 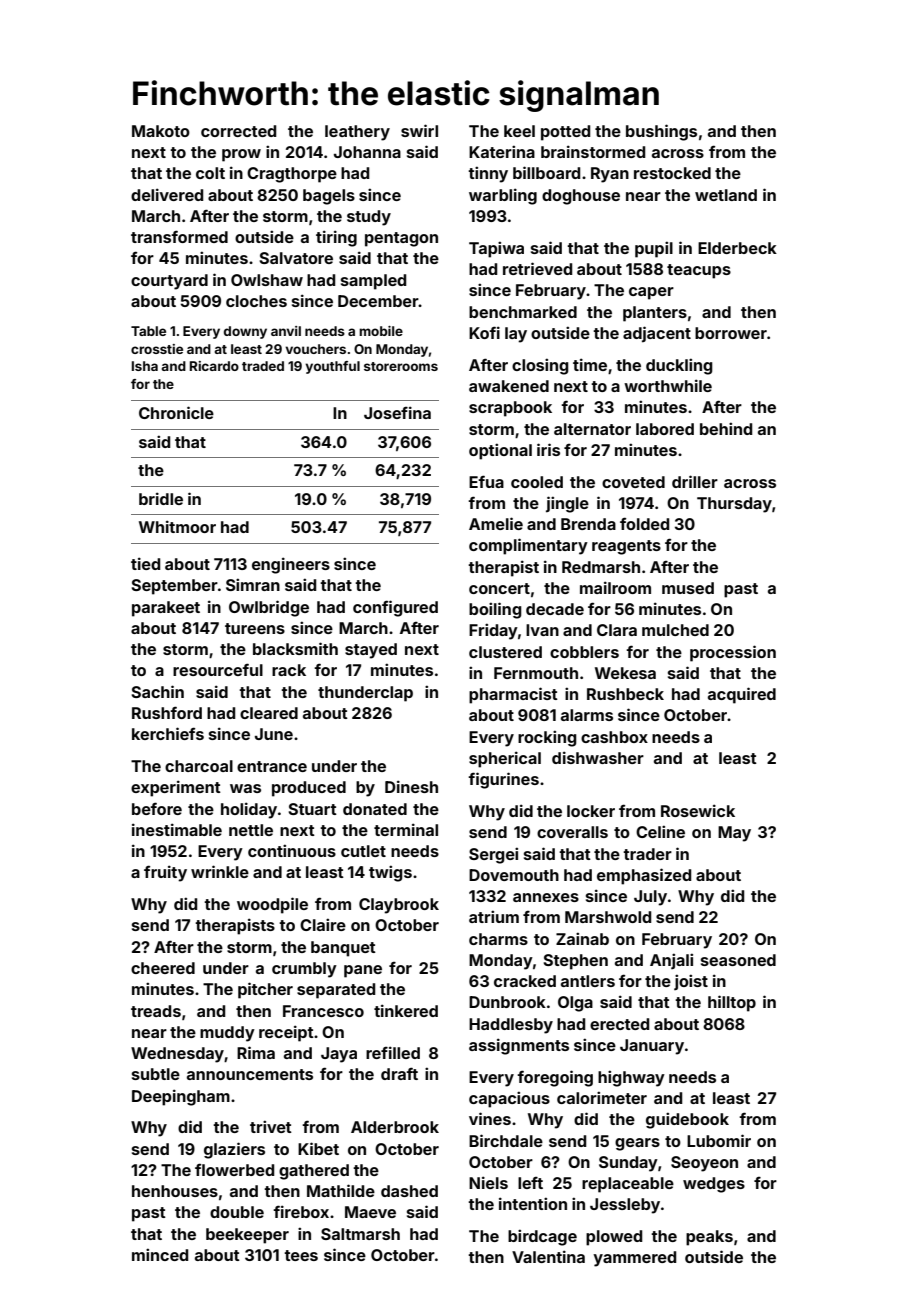 I want to click on acquired, so click(x=742, y=695).
